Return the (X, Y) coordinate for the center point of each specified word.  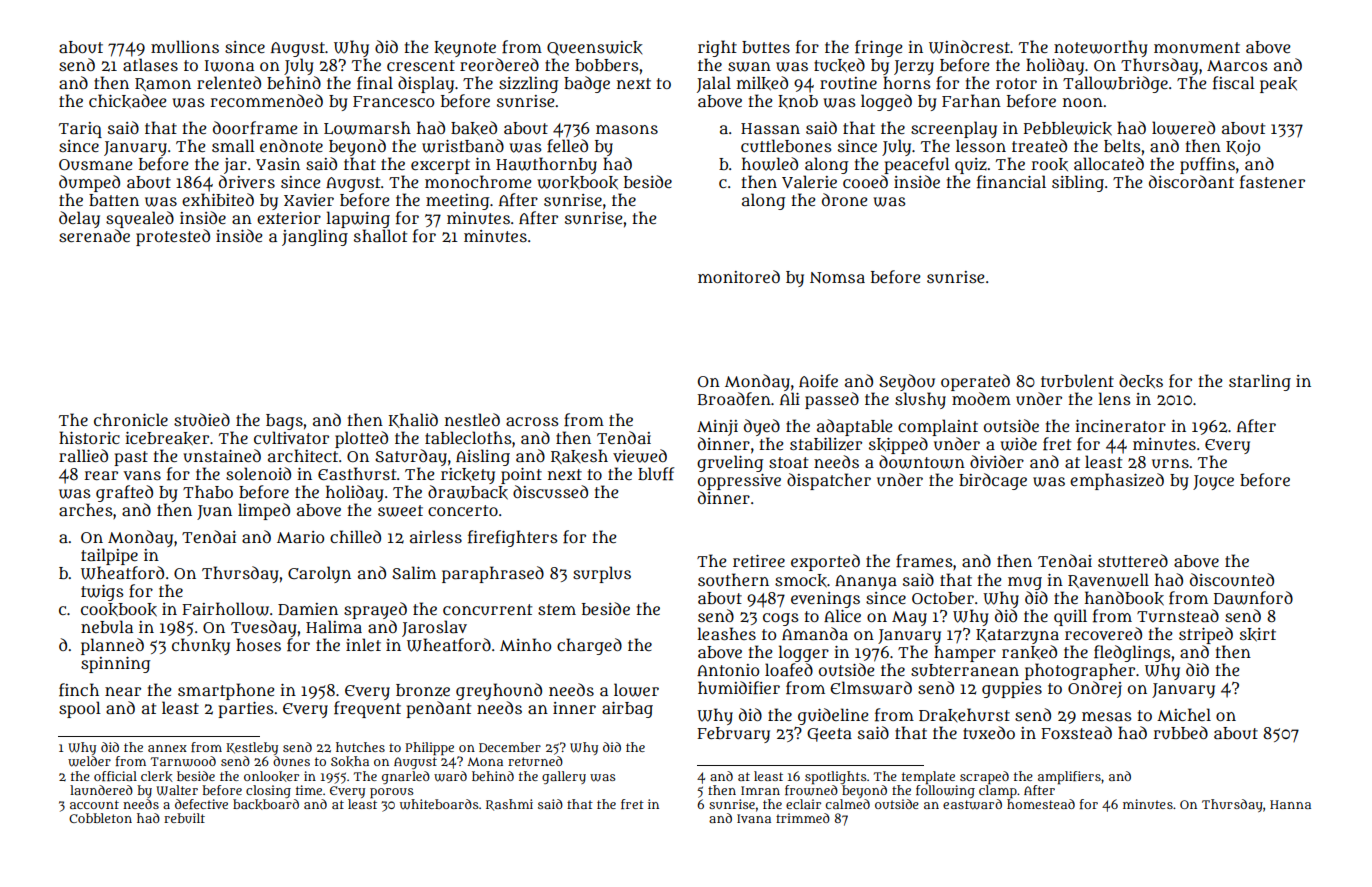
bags (284, 422)
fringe (879, 48)
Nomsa (837, 277)
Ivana (754, 818)
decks (1141, 381)
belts (1122, 145)
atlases (150, 64)
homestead (1041, 804)
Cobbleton (100, 818)
